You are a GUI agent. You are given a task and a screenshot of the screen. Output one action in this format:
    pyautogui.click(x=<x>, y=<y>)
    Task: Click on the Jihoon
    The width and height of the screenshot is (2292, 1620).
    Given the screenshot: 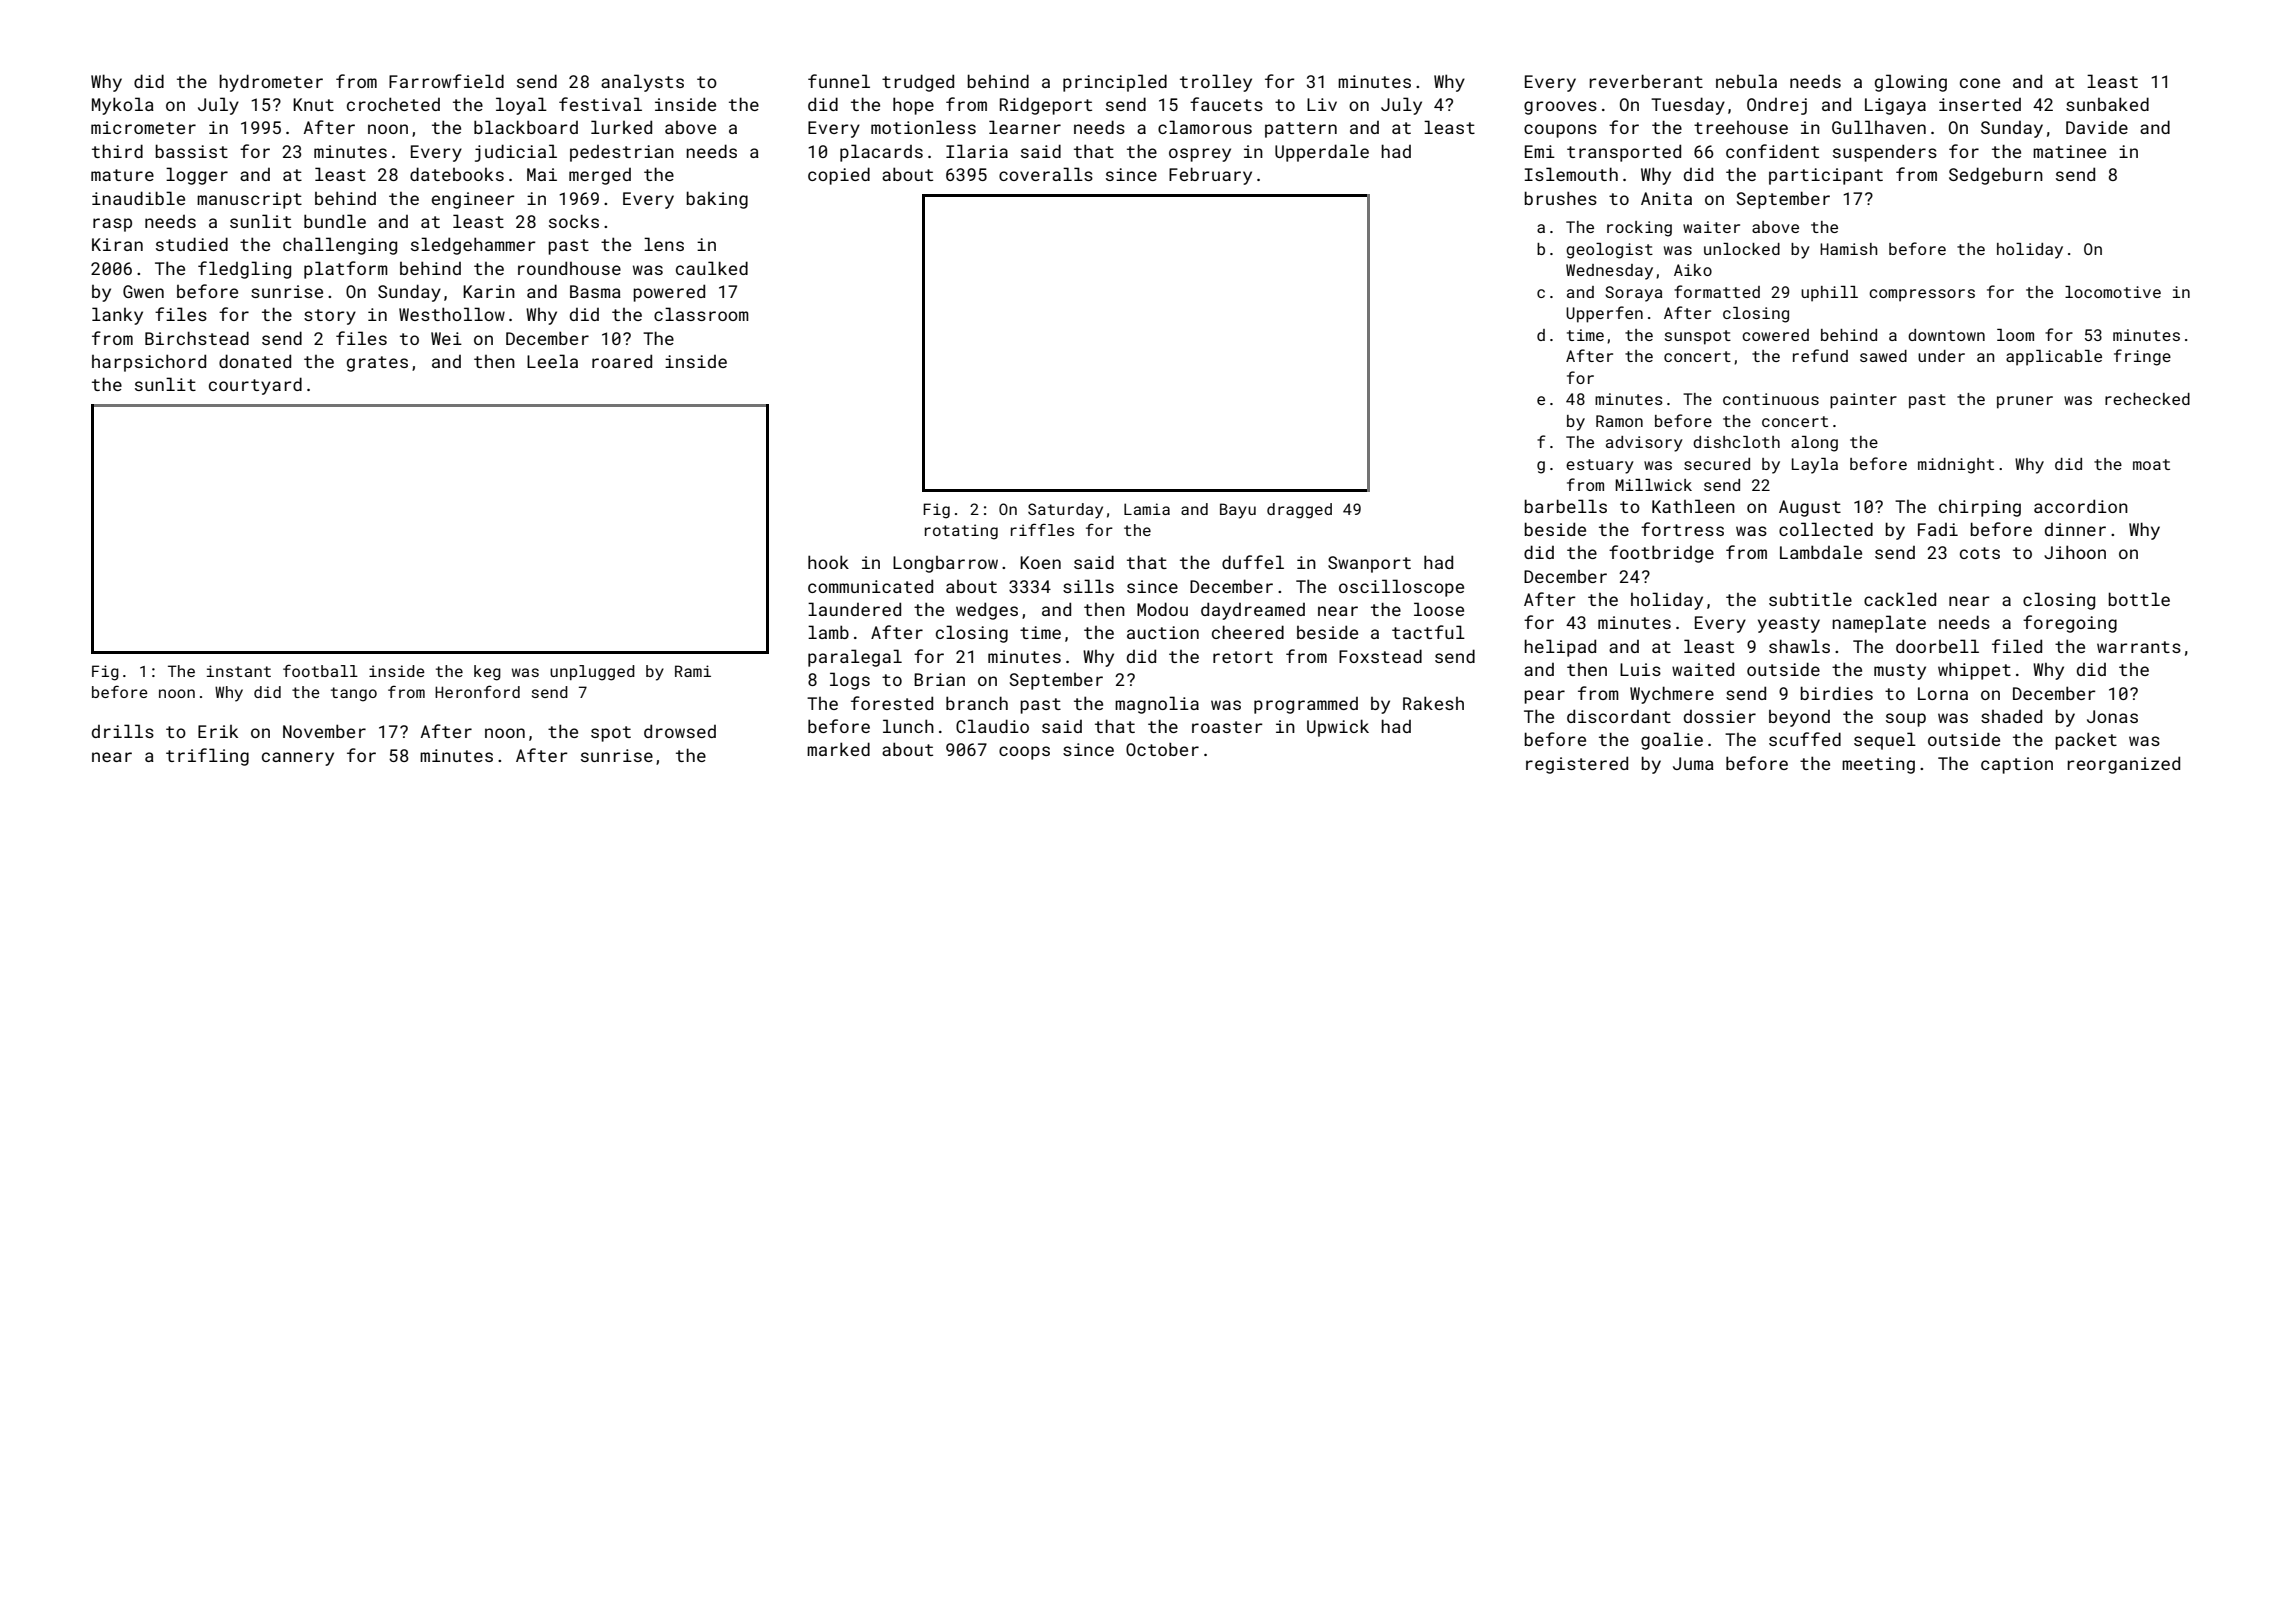 What is the action you would take?
    pyautogui.click(x=2075, y=552)
